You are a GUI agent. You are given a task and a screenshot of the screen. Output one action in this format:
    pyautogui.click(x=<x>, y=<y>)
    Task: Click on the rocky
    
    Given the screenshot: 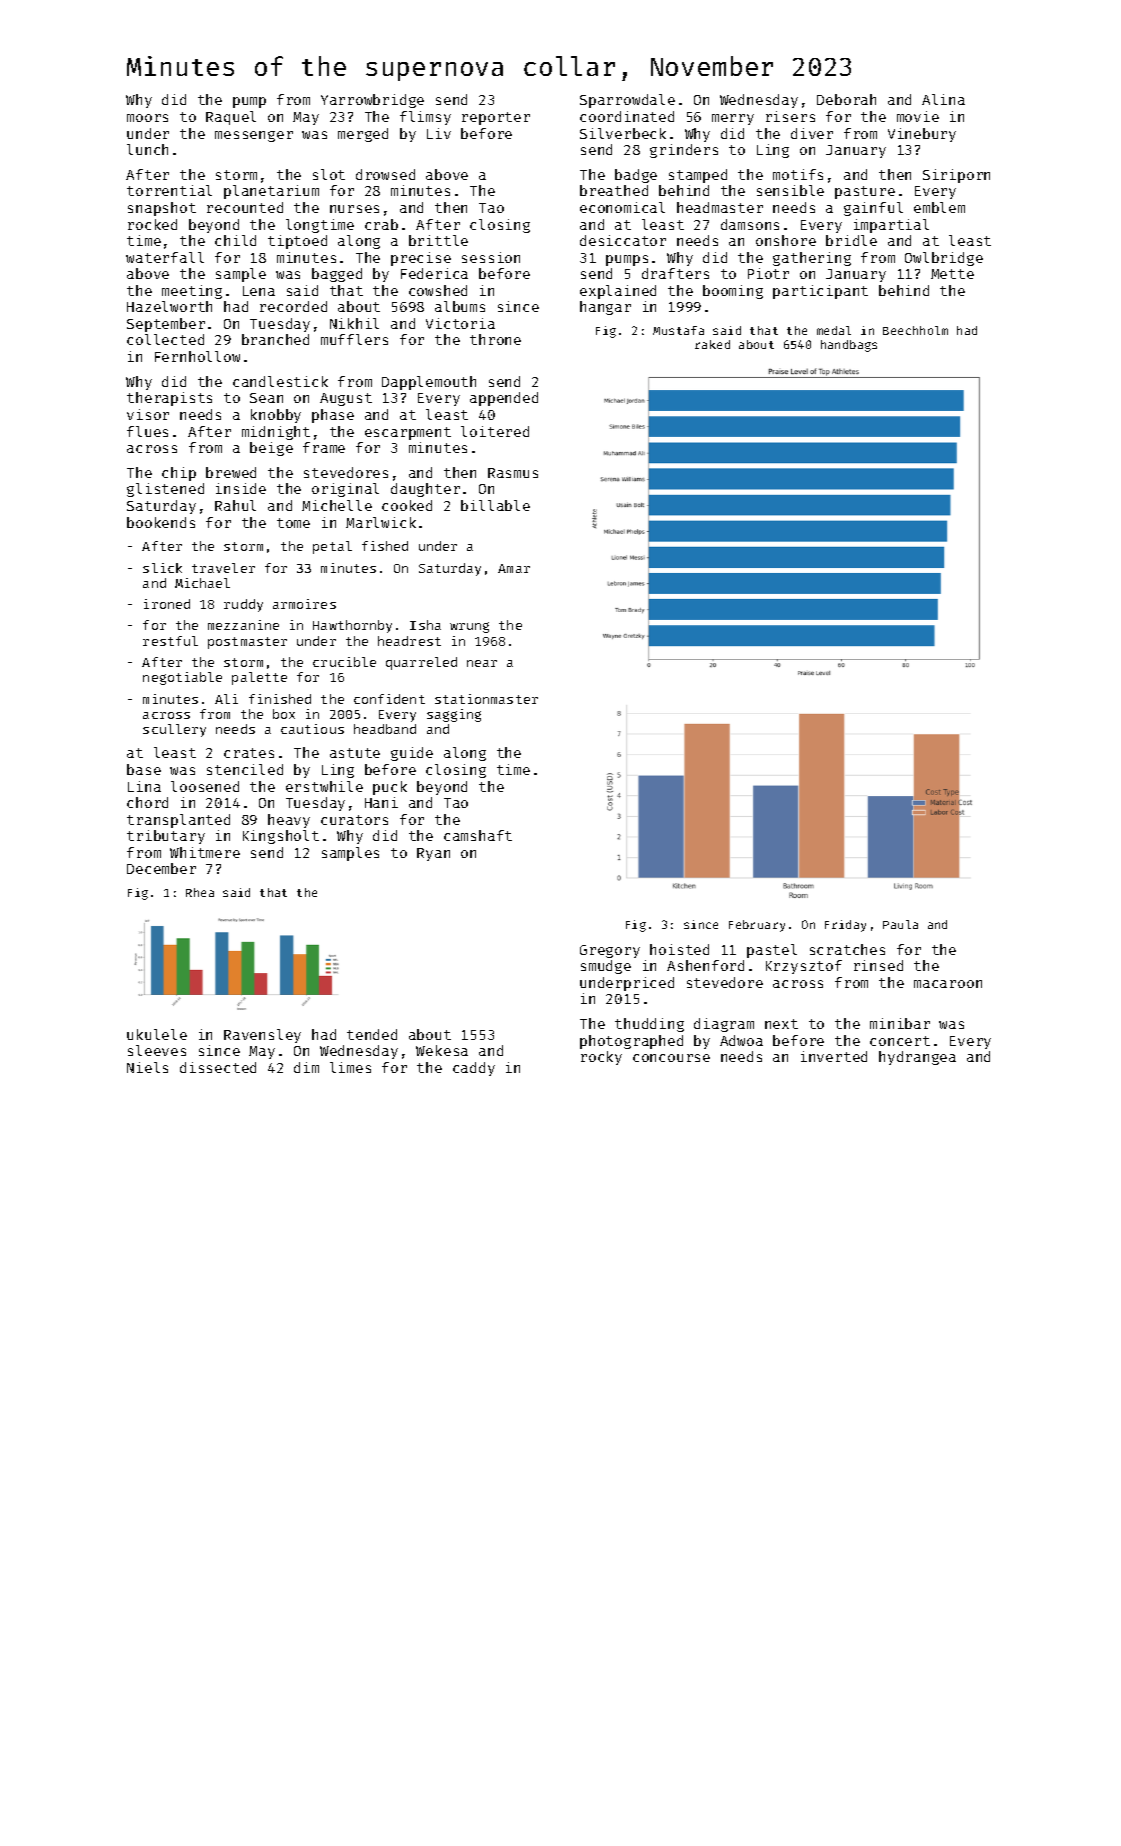 What is the action you would take?
    pyautogui.click(x=601, y=1058)
